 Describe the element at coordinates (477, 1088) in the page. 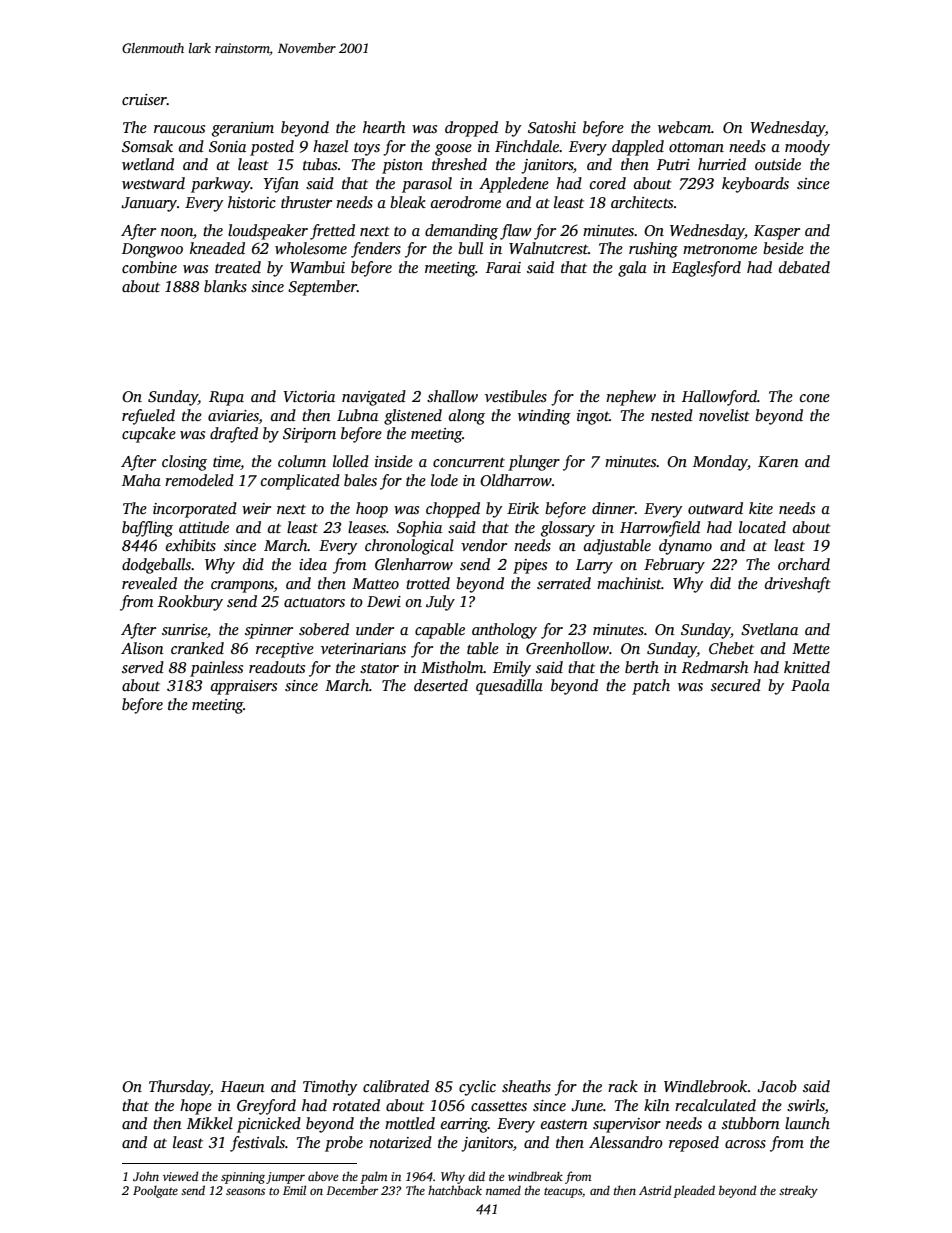

I see `cyclic` at that location.
